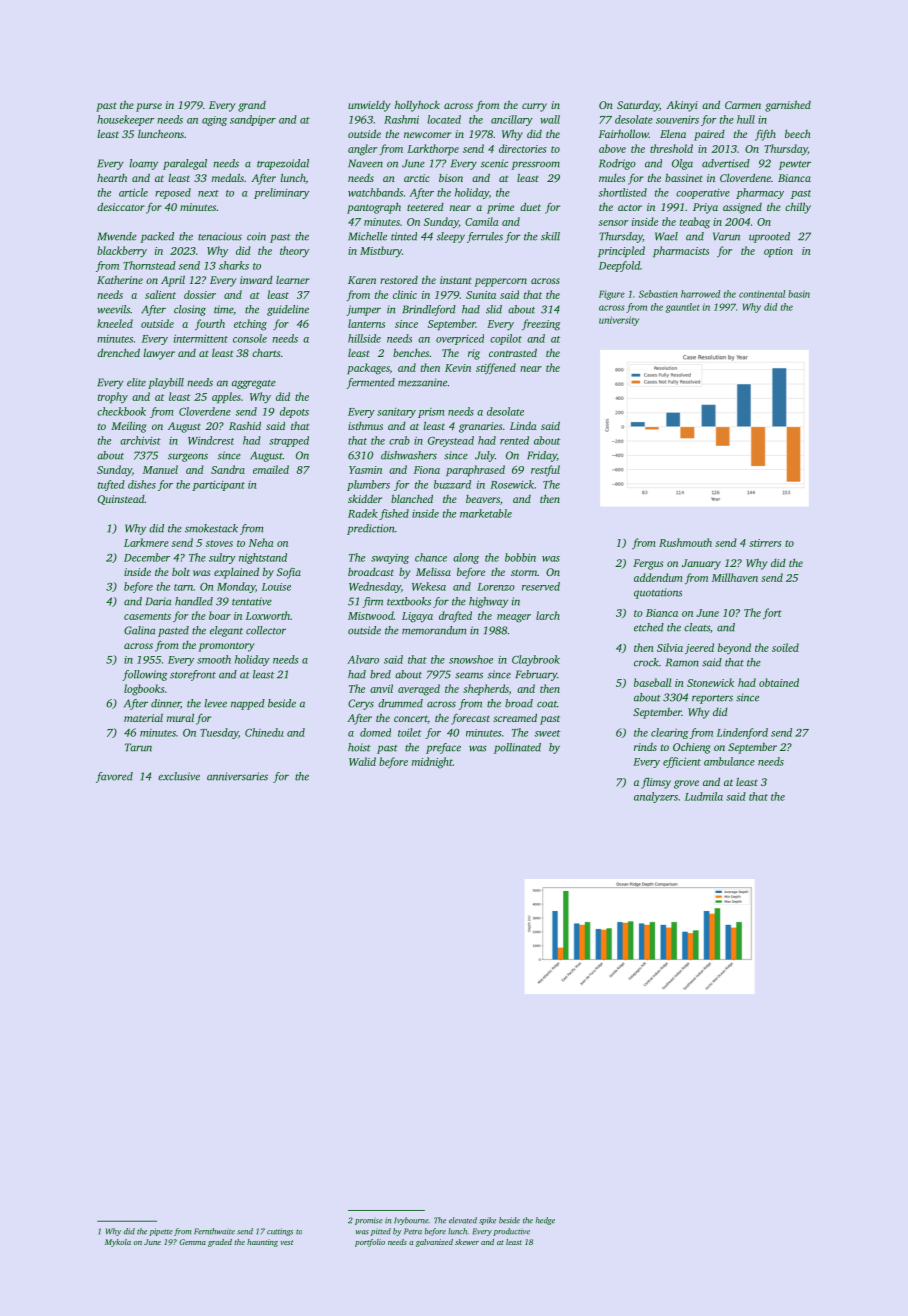 The image size is (908, 1316). I want to click on continental, so click(762, 294).
